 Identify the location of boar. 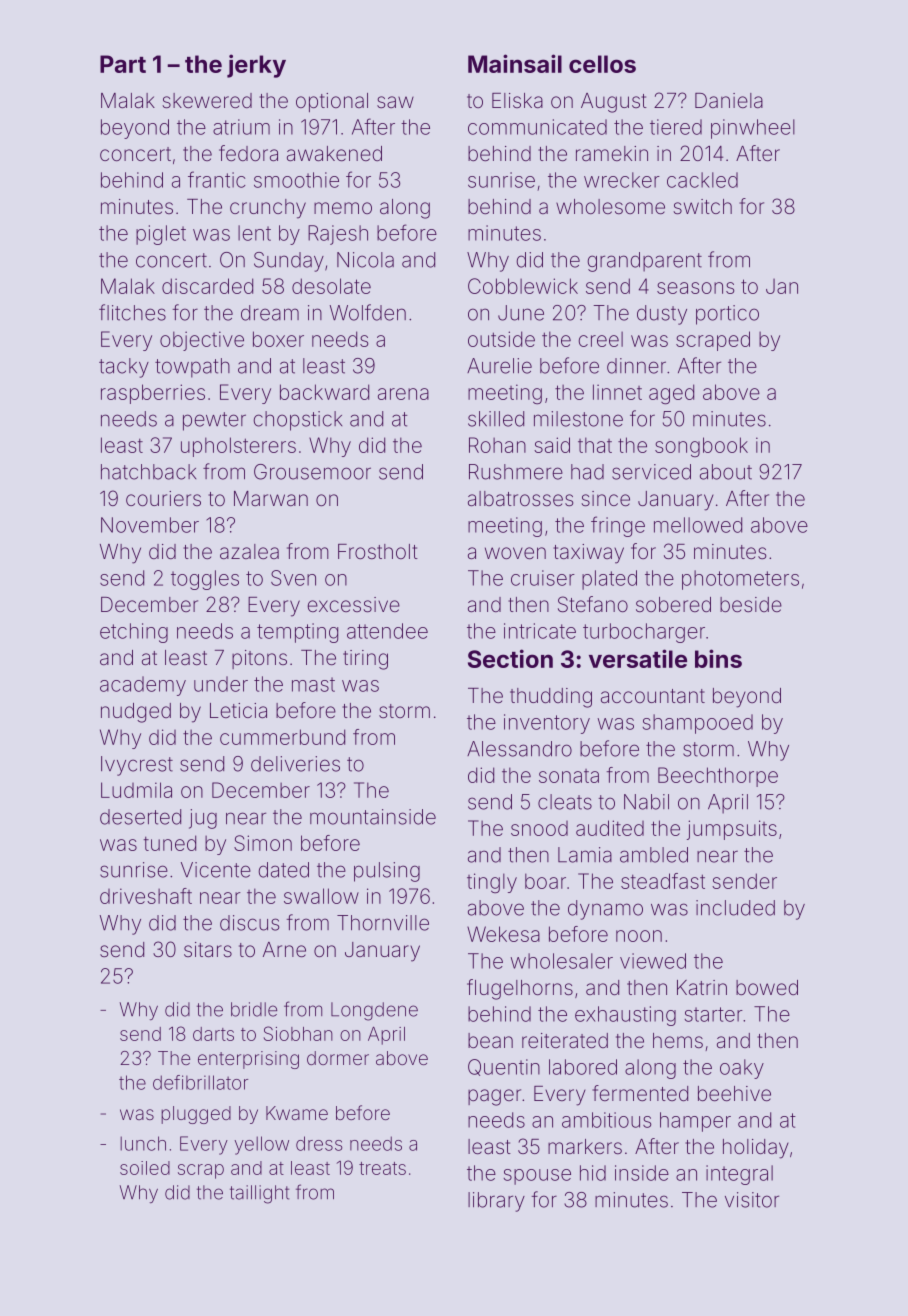
(545, 881).
